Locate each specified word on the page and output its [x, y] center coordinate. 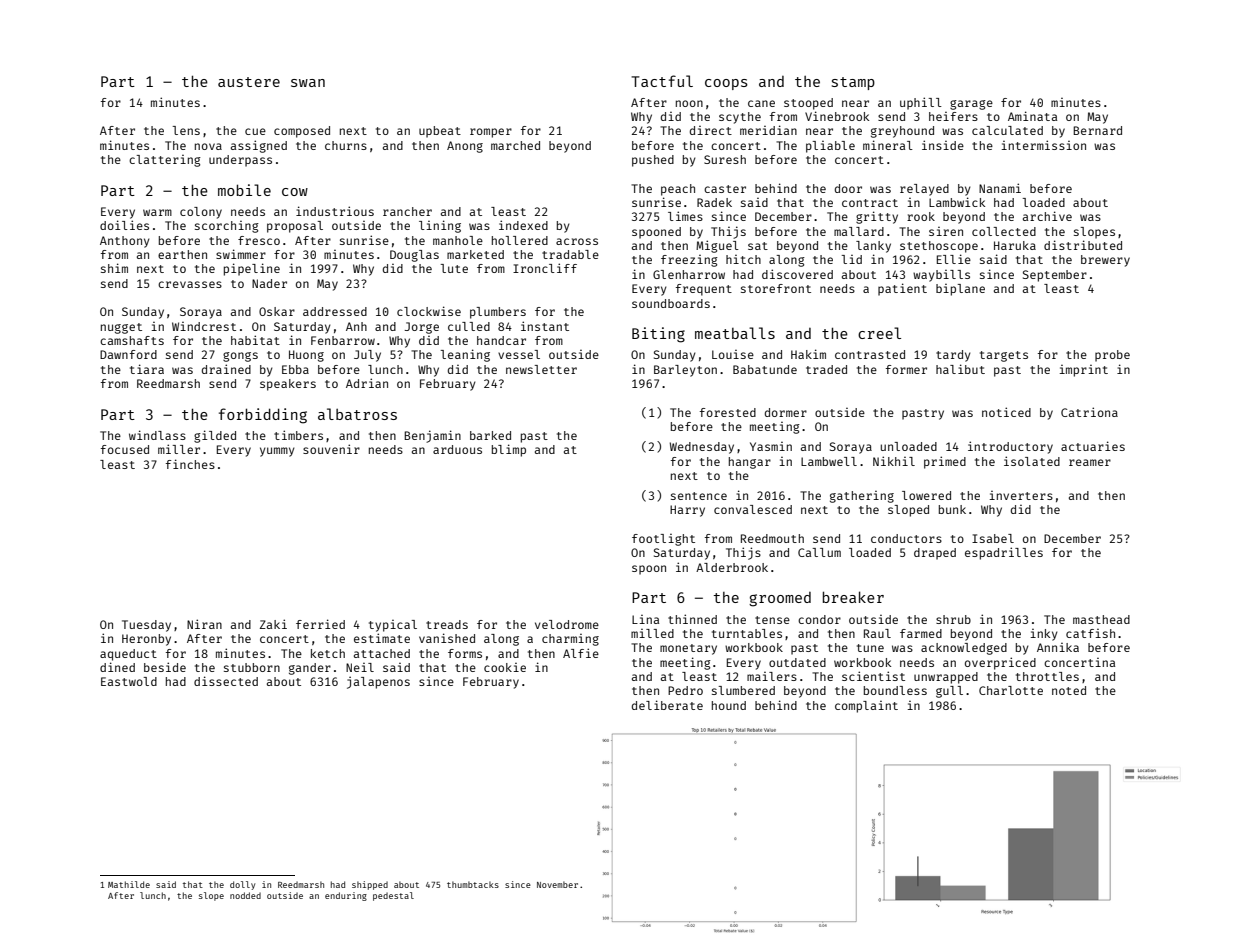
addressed [335, 311]
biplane [960, 290]
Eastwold [129, 681]
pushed [653, 161]
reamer [1090, 462]
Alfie [581, 653]
